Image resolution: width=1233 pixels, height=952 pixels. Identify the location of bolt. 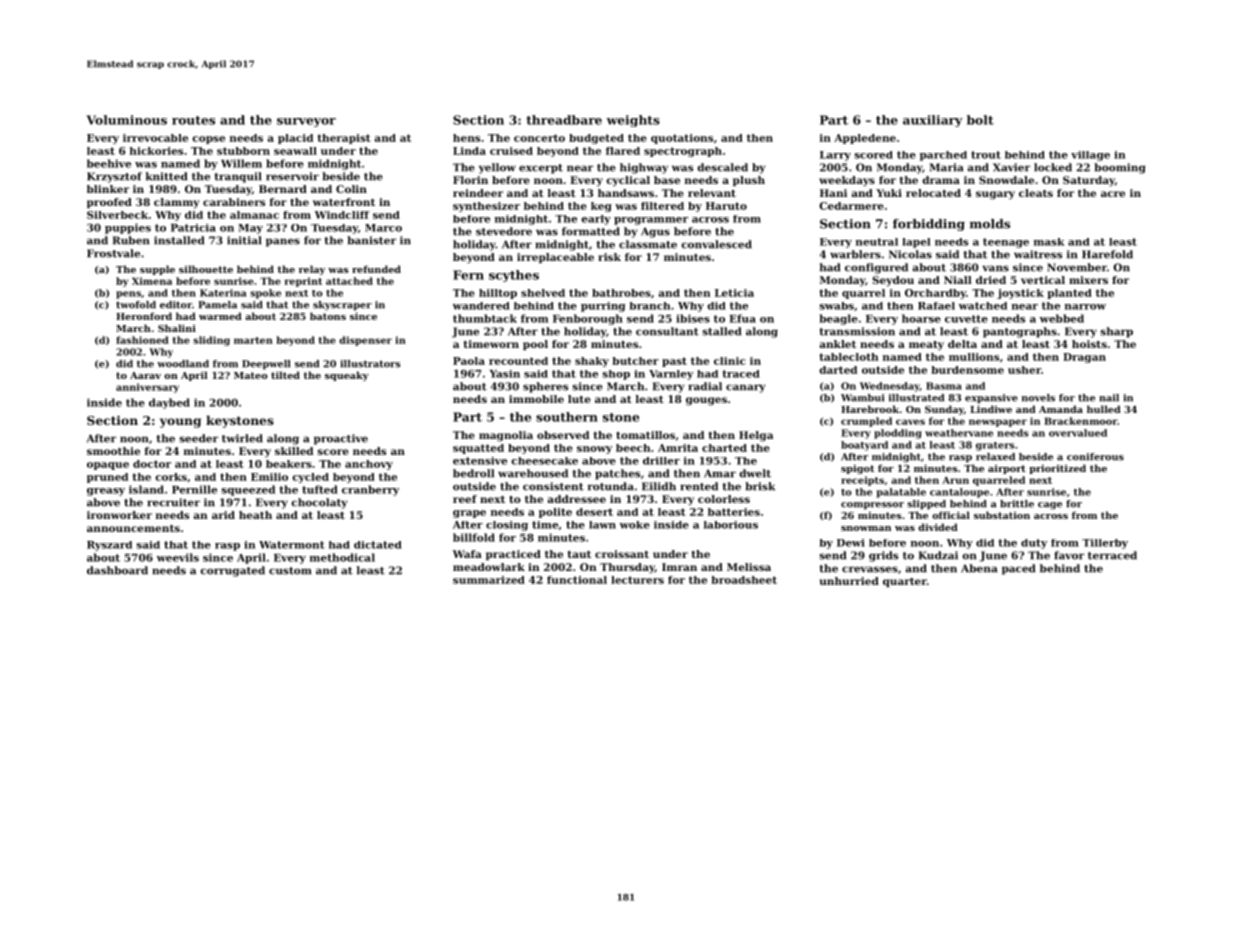
(980, 120).
